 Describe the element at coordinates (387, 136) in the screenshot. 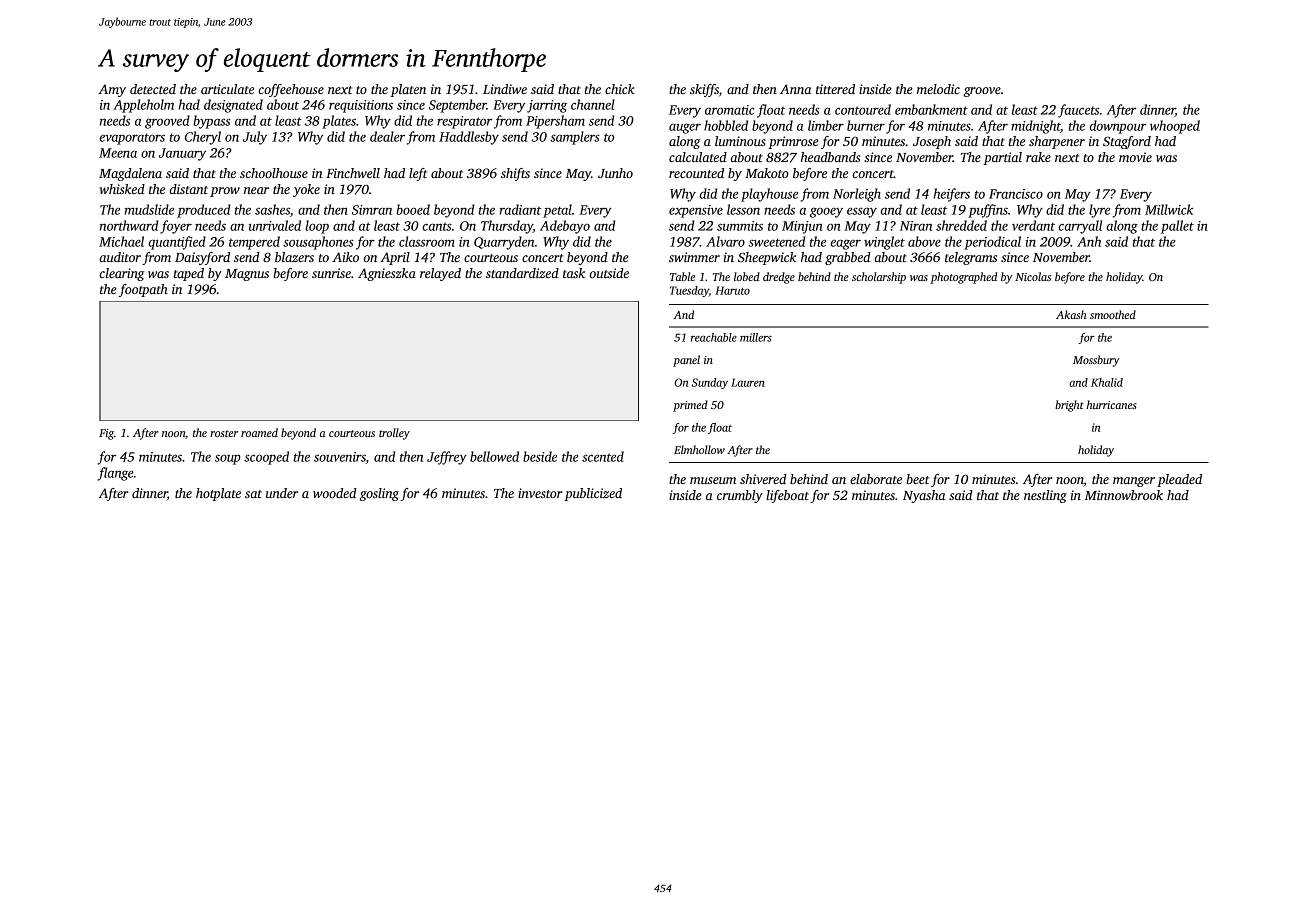

I see `dealer` at that location.
